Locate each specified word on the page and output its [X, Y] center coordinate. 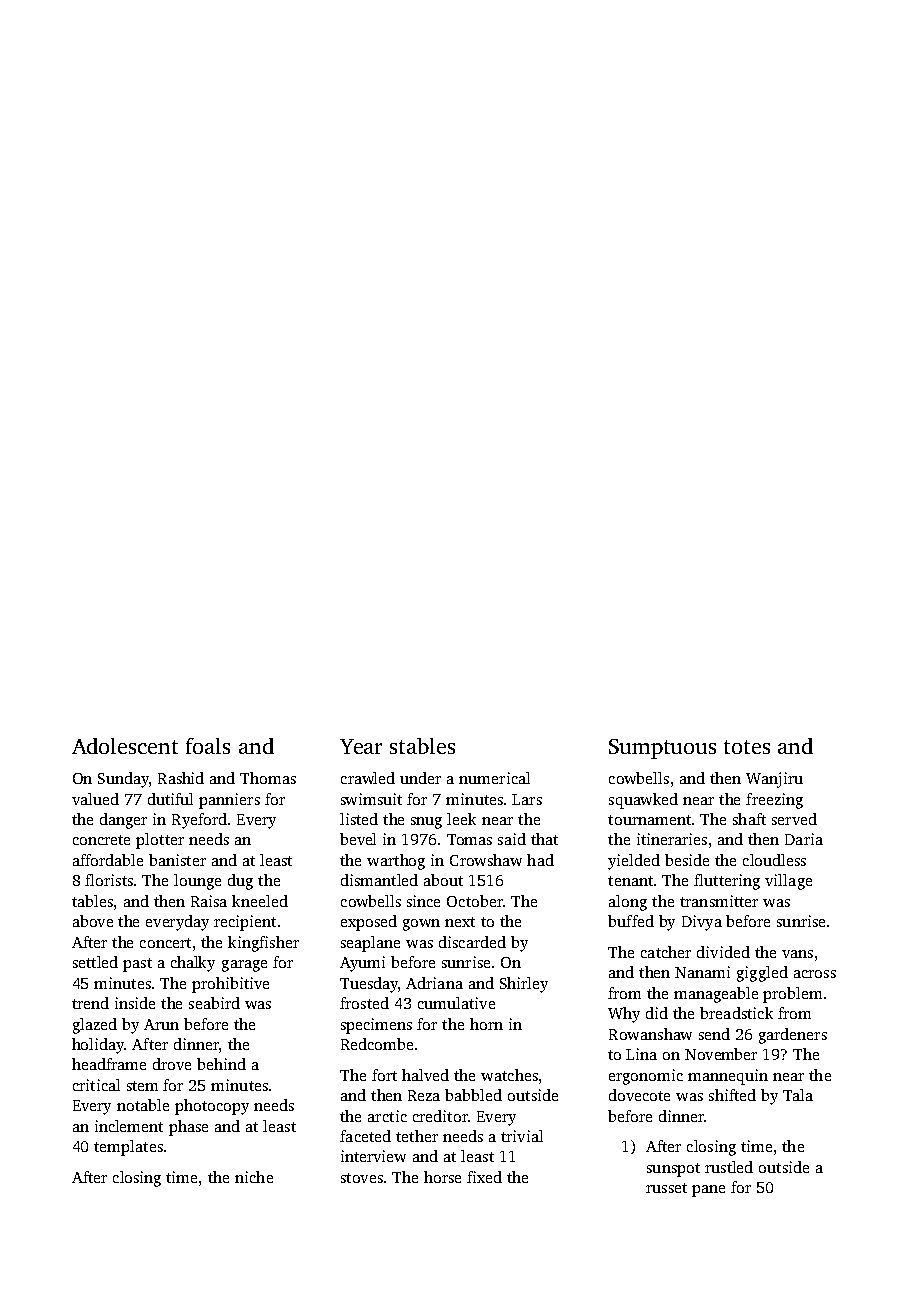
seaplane [370, 944]
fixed [484, 1177]
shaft [749, 819]
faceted [365, 1136]
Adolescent [125, 746]
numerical [494, 778]
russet [666, 1188]
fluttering [727, 882]
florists [109, 880]
